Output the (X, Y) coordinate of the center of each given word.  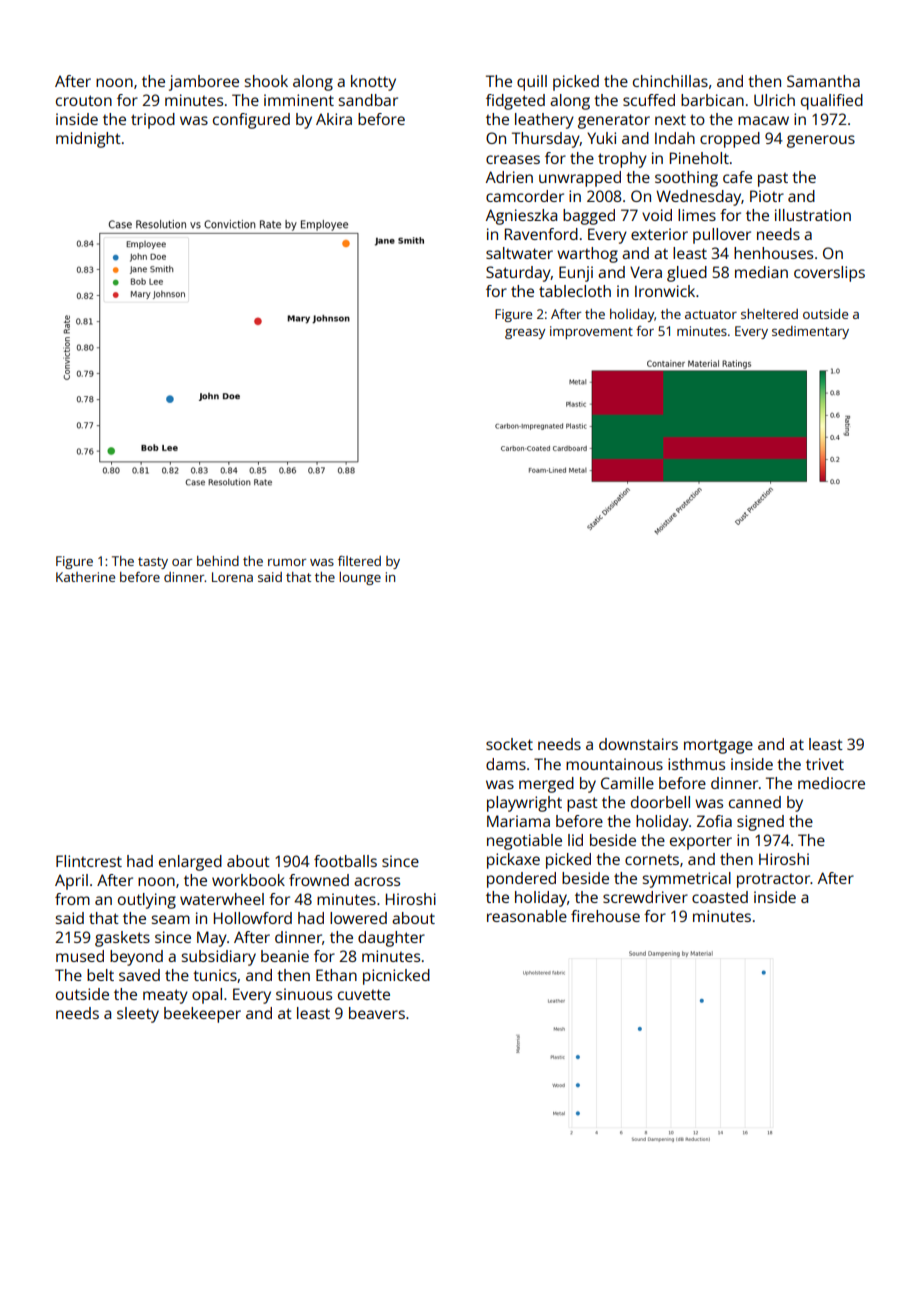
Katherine (85, 577)
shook (266, 81)
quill (532, 83)
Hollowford (253, 918)
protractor (773, 880)
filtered (359, 561)
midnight (88, 140)
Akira (334, 119)
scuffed (649, 100)
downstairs (638, 744)
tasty (153, 563)
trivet (825, 764)
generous (821, 141)
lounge (360, 578)
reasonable (527, 916)
